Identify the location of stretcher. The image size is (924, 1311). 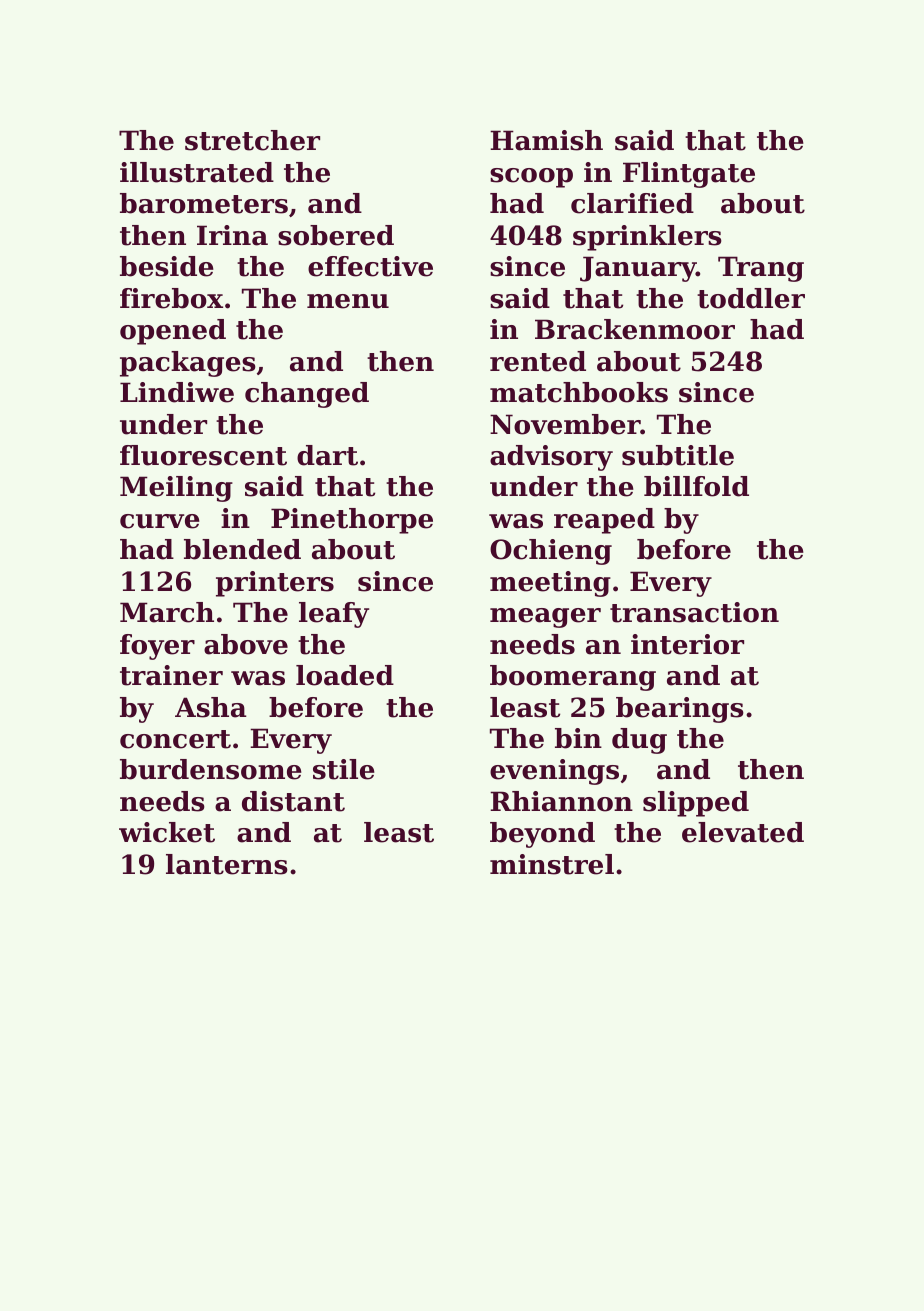
(252, 140).
